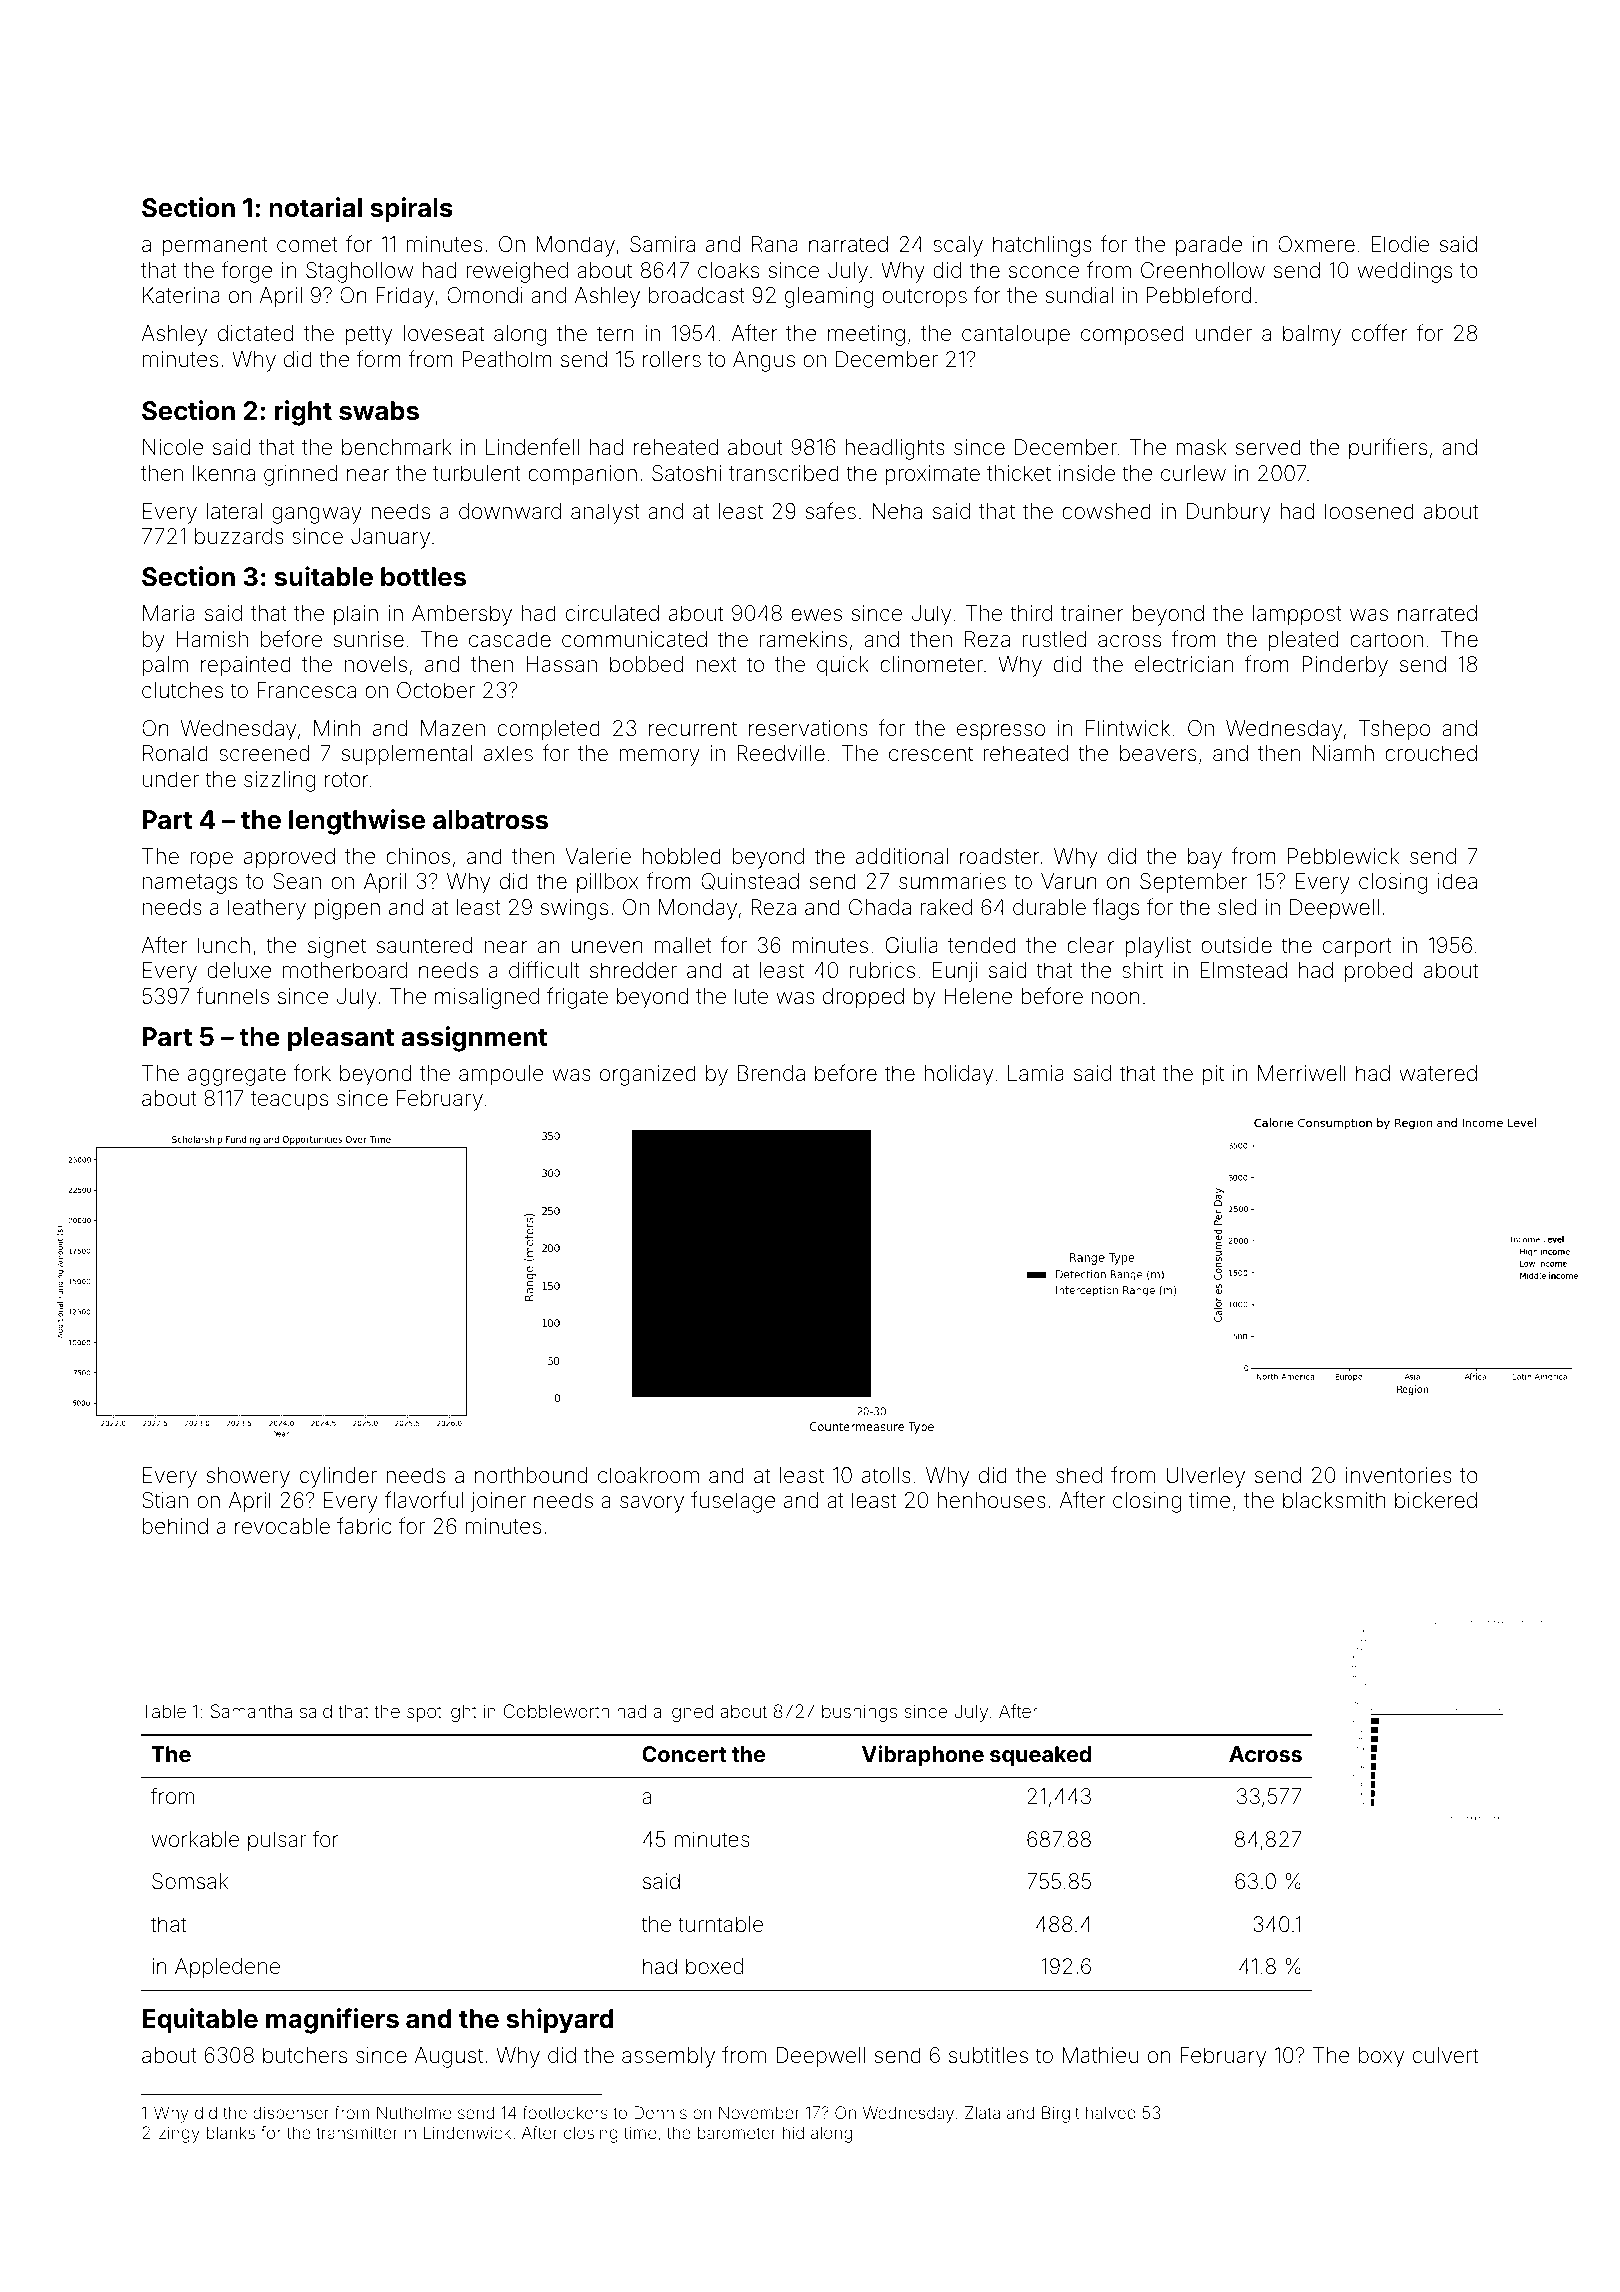 The height and width of the screenshot is (2292, 1620). I want to click on watered, so click(1438, 1073).
